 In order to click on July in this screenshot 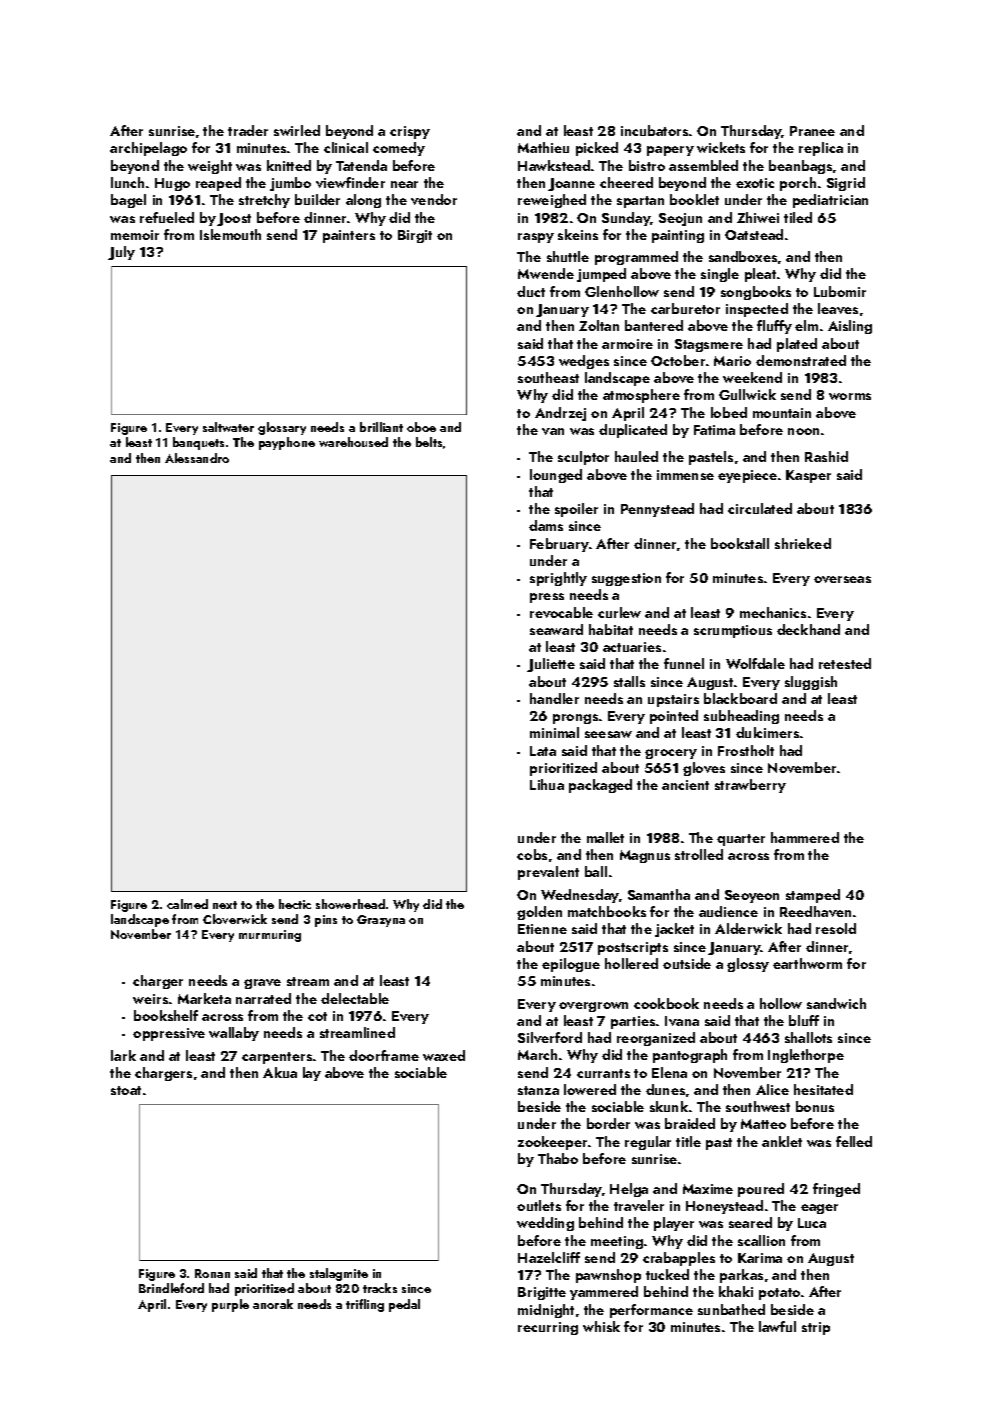, I will do `click(121, 253)`.
